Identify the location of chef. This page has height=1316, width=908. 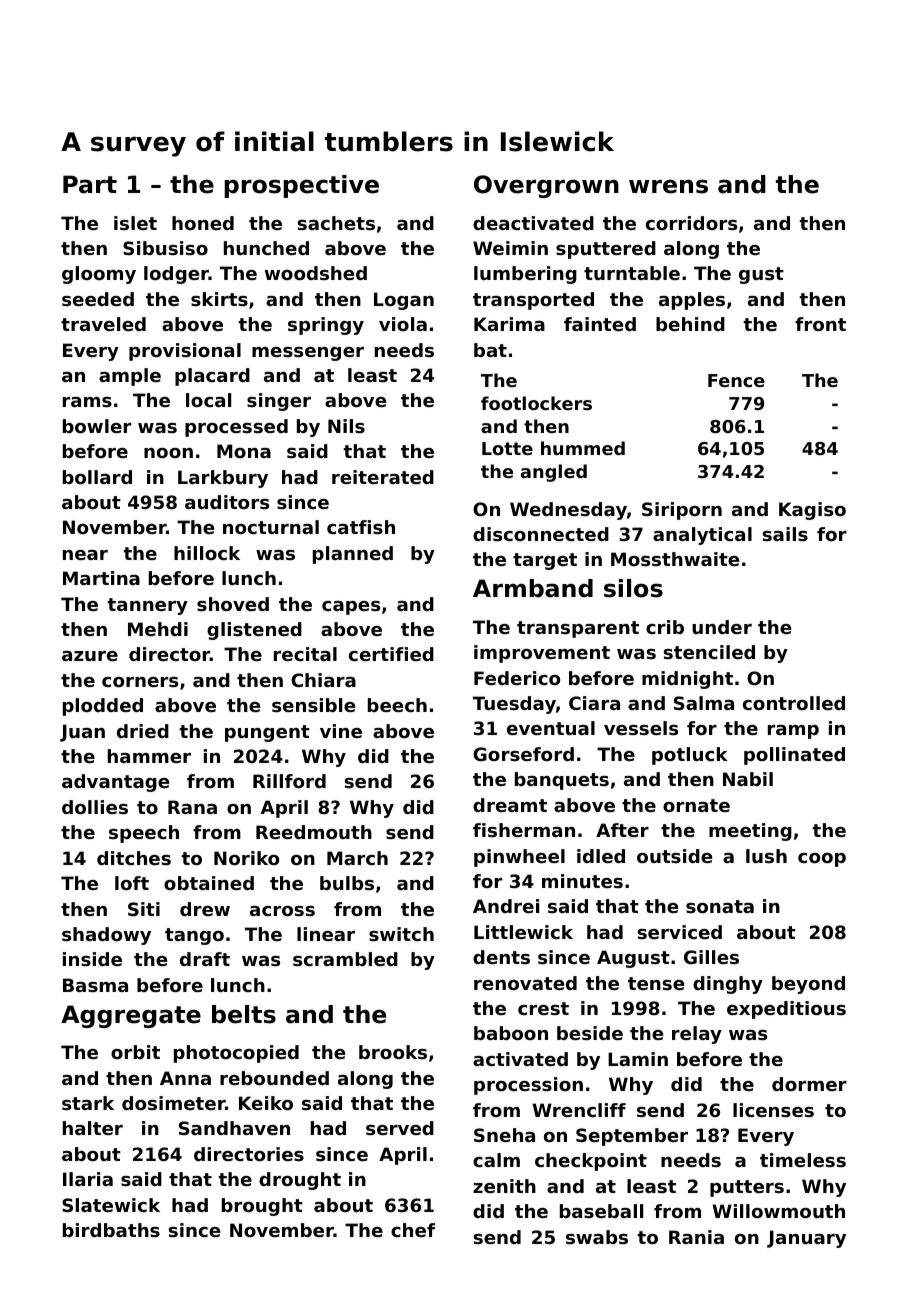
(413, 1230).
